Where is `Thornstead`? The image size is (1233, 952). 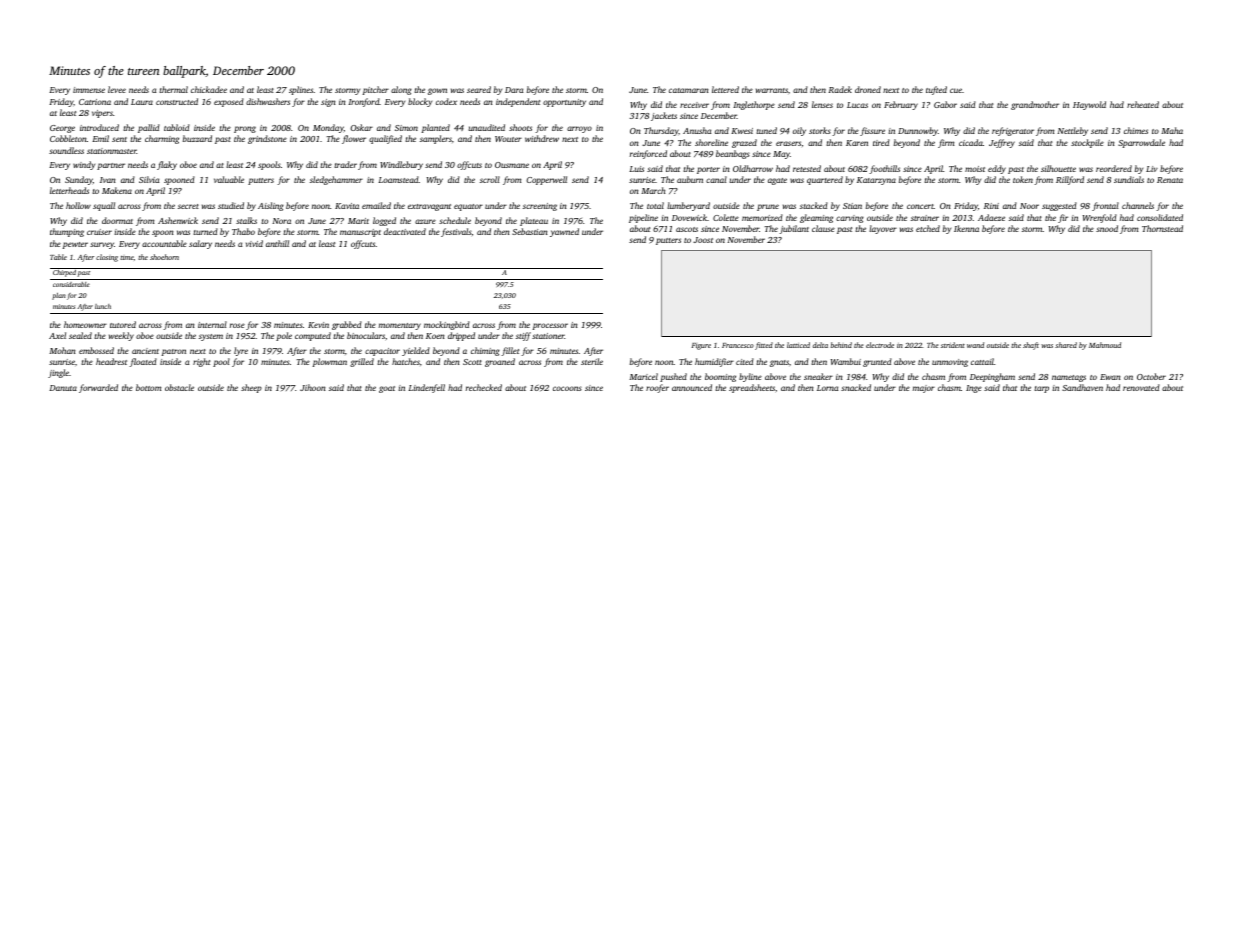
Thornstead is located at coordinates (1162, 228).
